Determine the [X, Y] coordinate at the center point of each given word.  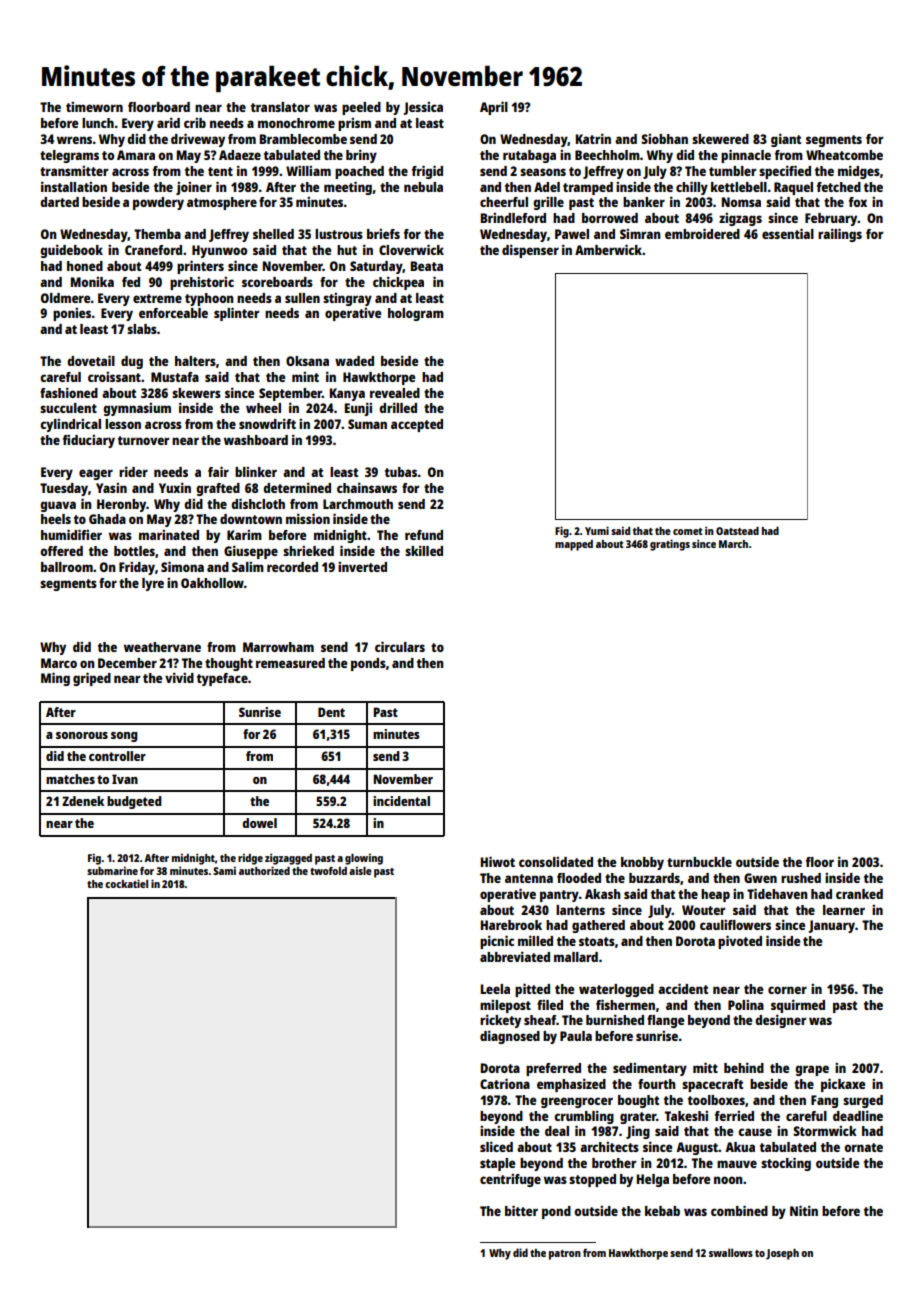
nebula [423, 187]
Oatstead [737, 531]
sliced [496, 1146]
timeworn [94, 107]
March [733, 544]
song [124, 737]
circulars [400, 646]
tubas [401, 472]
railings [840, 235]
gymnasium [137, 409]
